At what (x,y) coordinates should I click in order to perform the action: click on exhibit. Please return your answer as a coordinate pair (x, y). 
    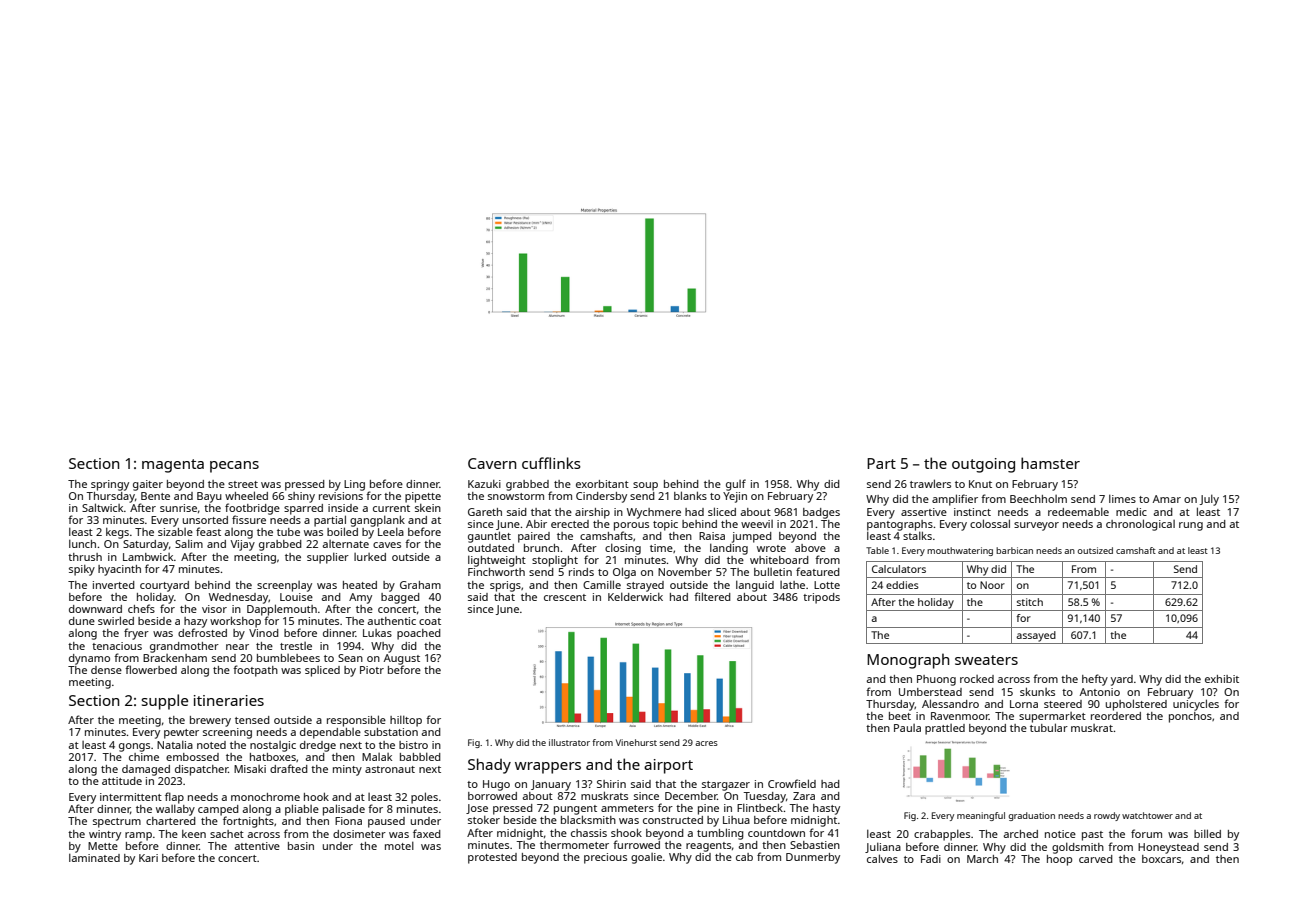
    Looking at the image, I should click on (1222, 679).
